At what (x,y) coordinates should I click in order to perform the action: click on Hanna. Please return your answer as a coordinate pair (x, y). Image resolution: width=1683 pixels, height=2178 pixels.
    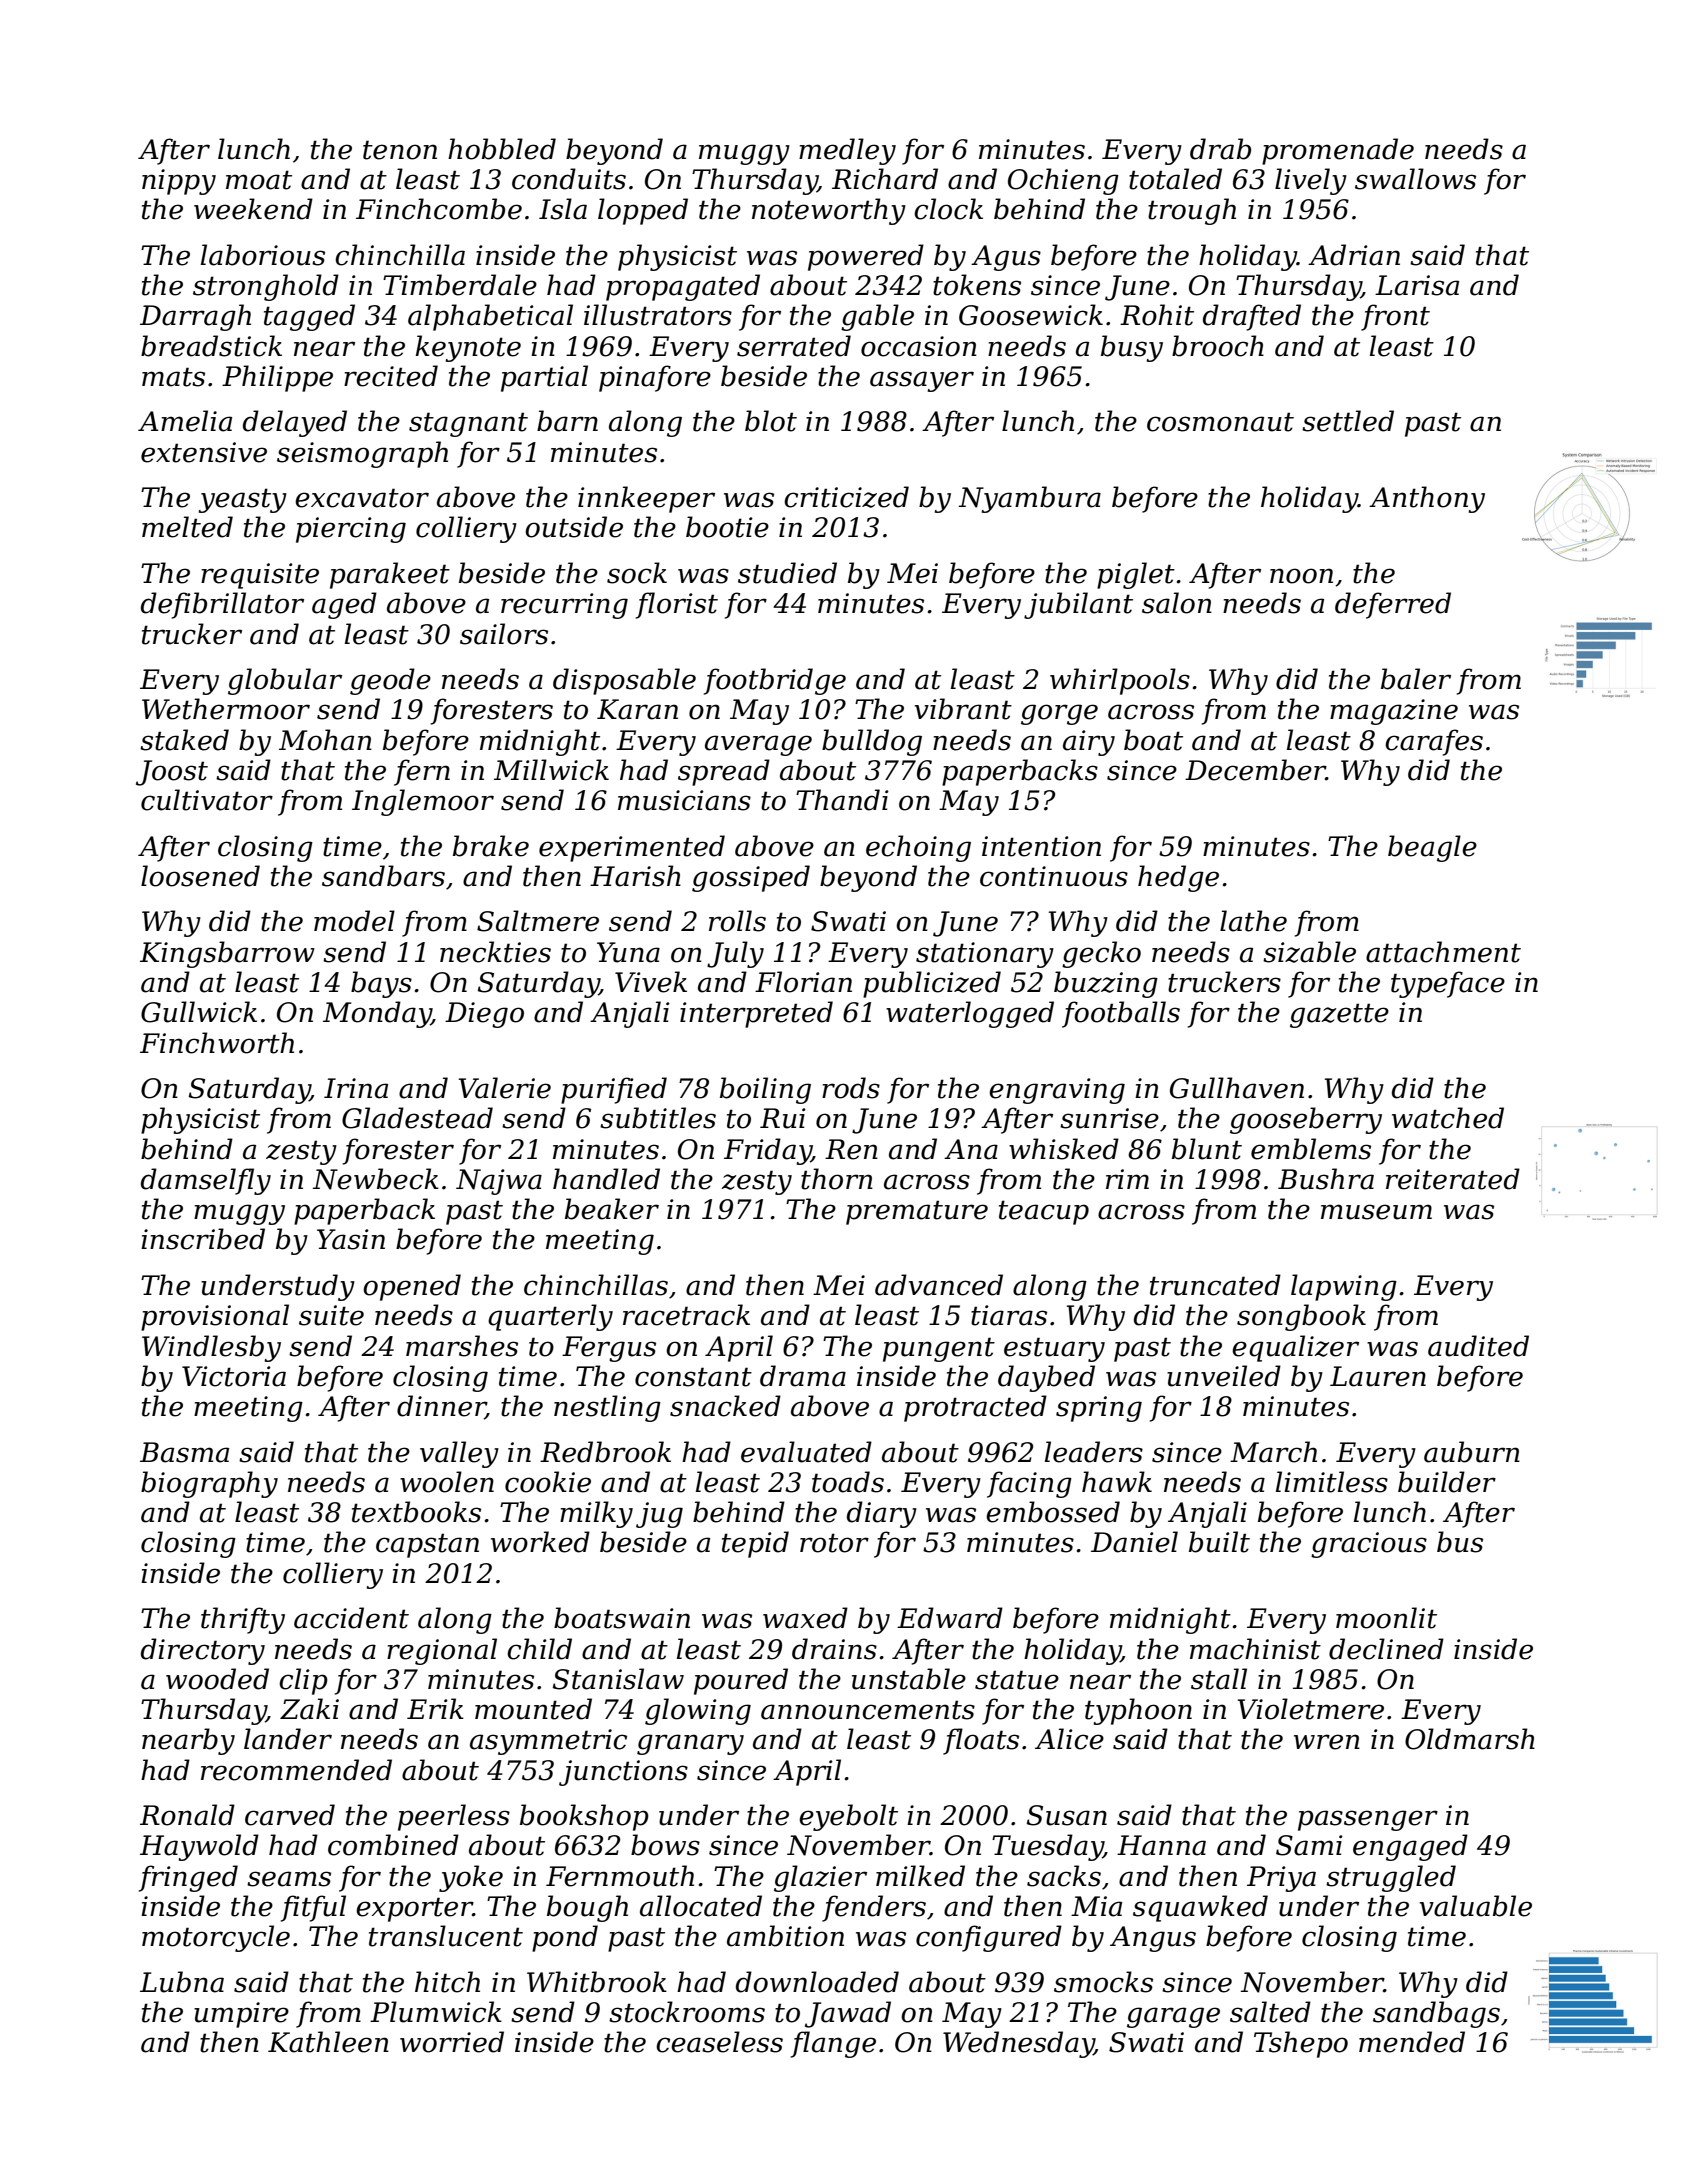
    Looking at the image, I should click on (1161, 1845).
